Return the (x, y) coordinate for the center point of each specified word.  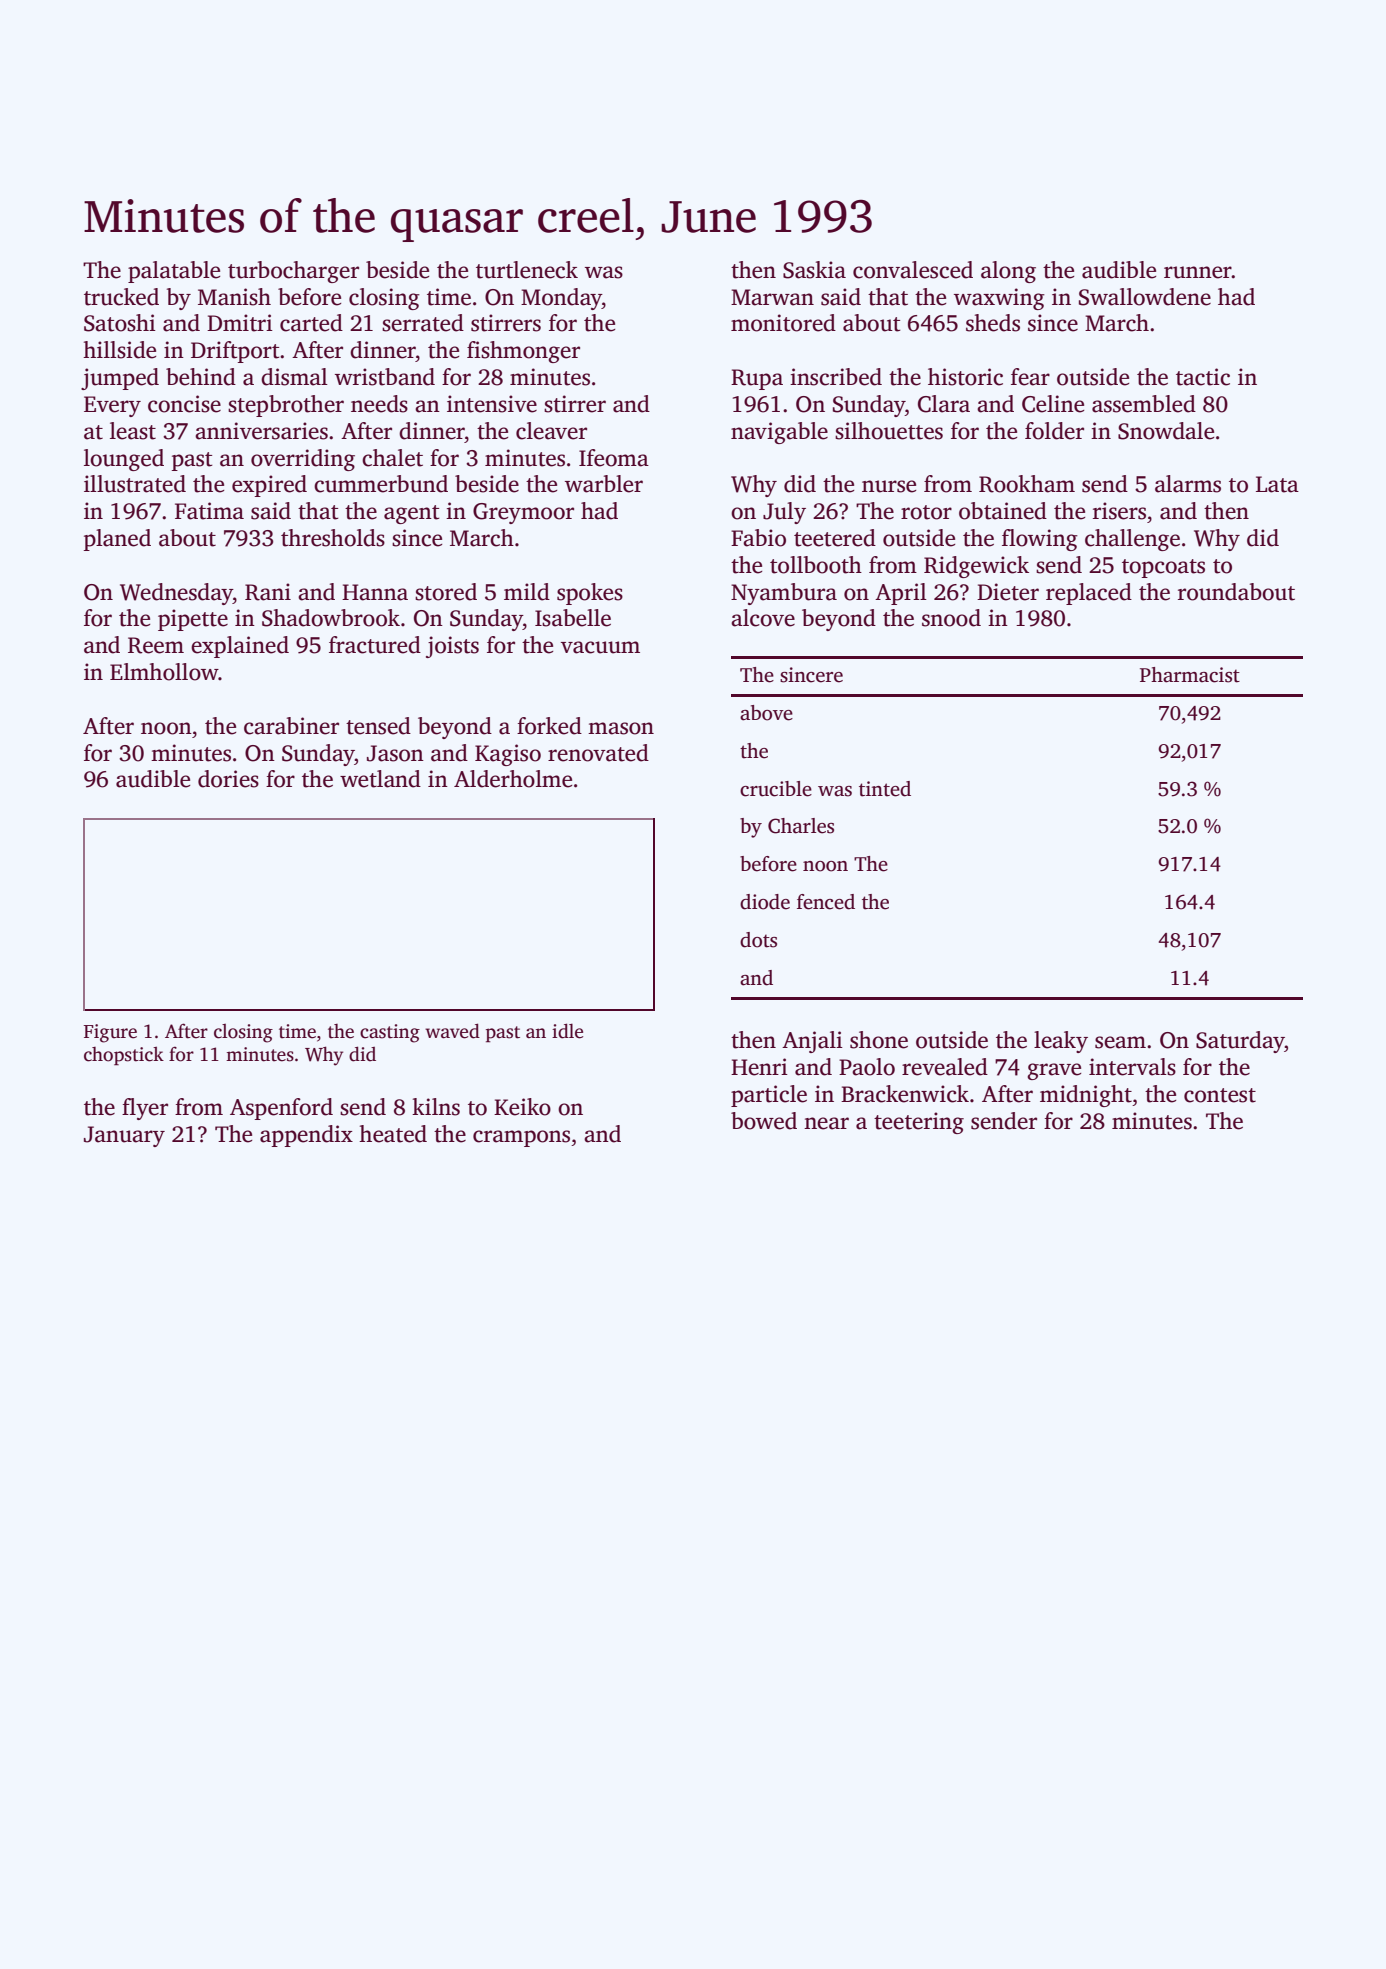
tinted (885, 789)
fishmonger (523, 352)
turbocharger (293, 272)
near (826, 1123)
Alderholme (513, 779)
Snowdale (1166, 431)
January (124, 1136)
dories (228, 779)
